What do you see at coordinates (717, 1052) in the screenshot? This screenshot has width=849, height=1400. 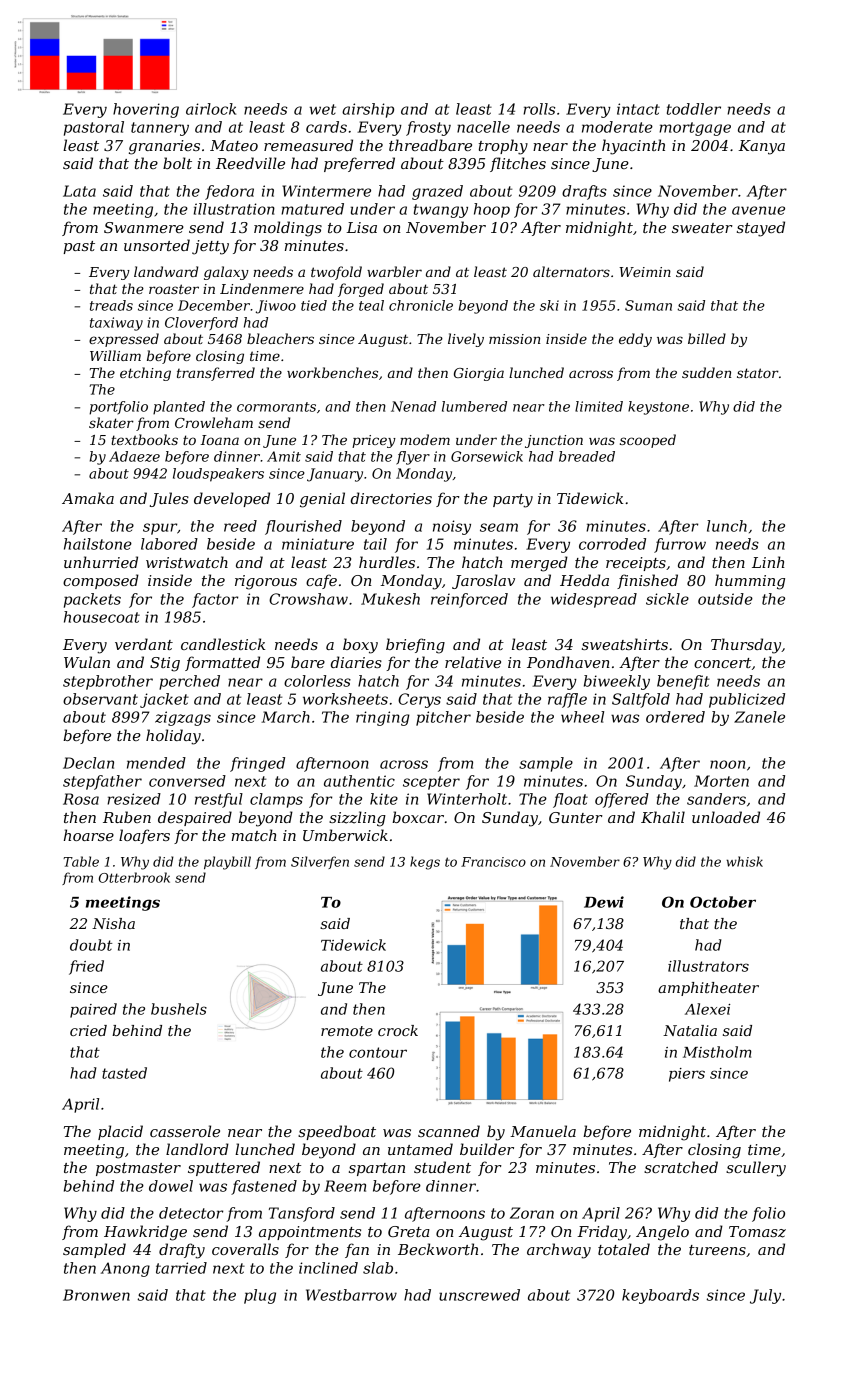 I see `Mistholm` at bounding box center [717, 1052].
